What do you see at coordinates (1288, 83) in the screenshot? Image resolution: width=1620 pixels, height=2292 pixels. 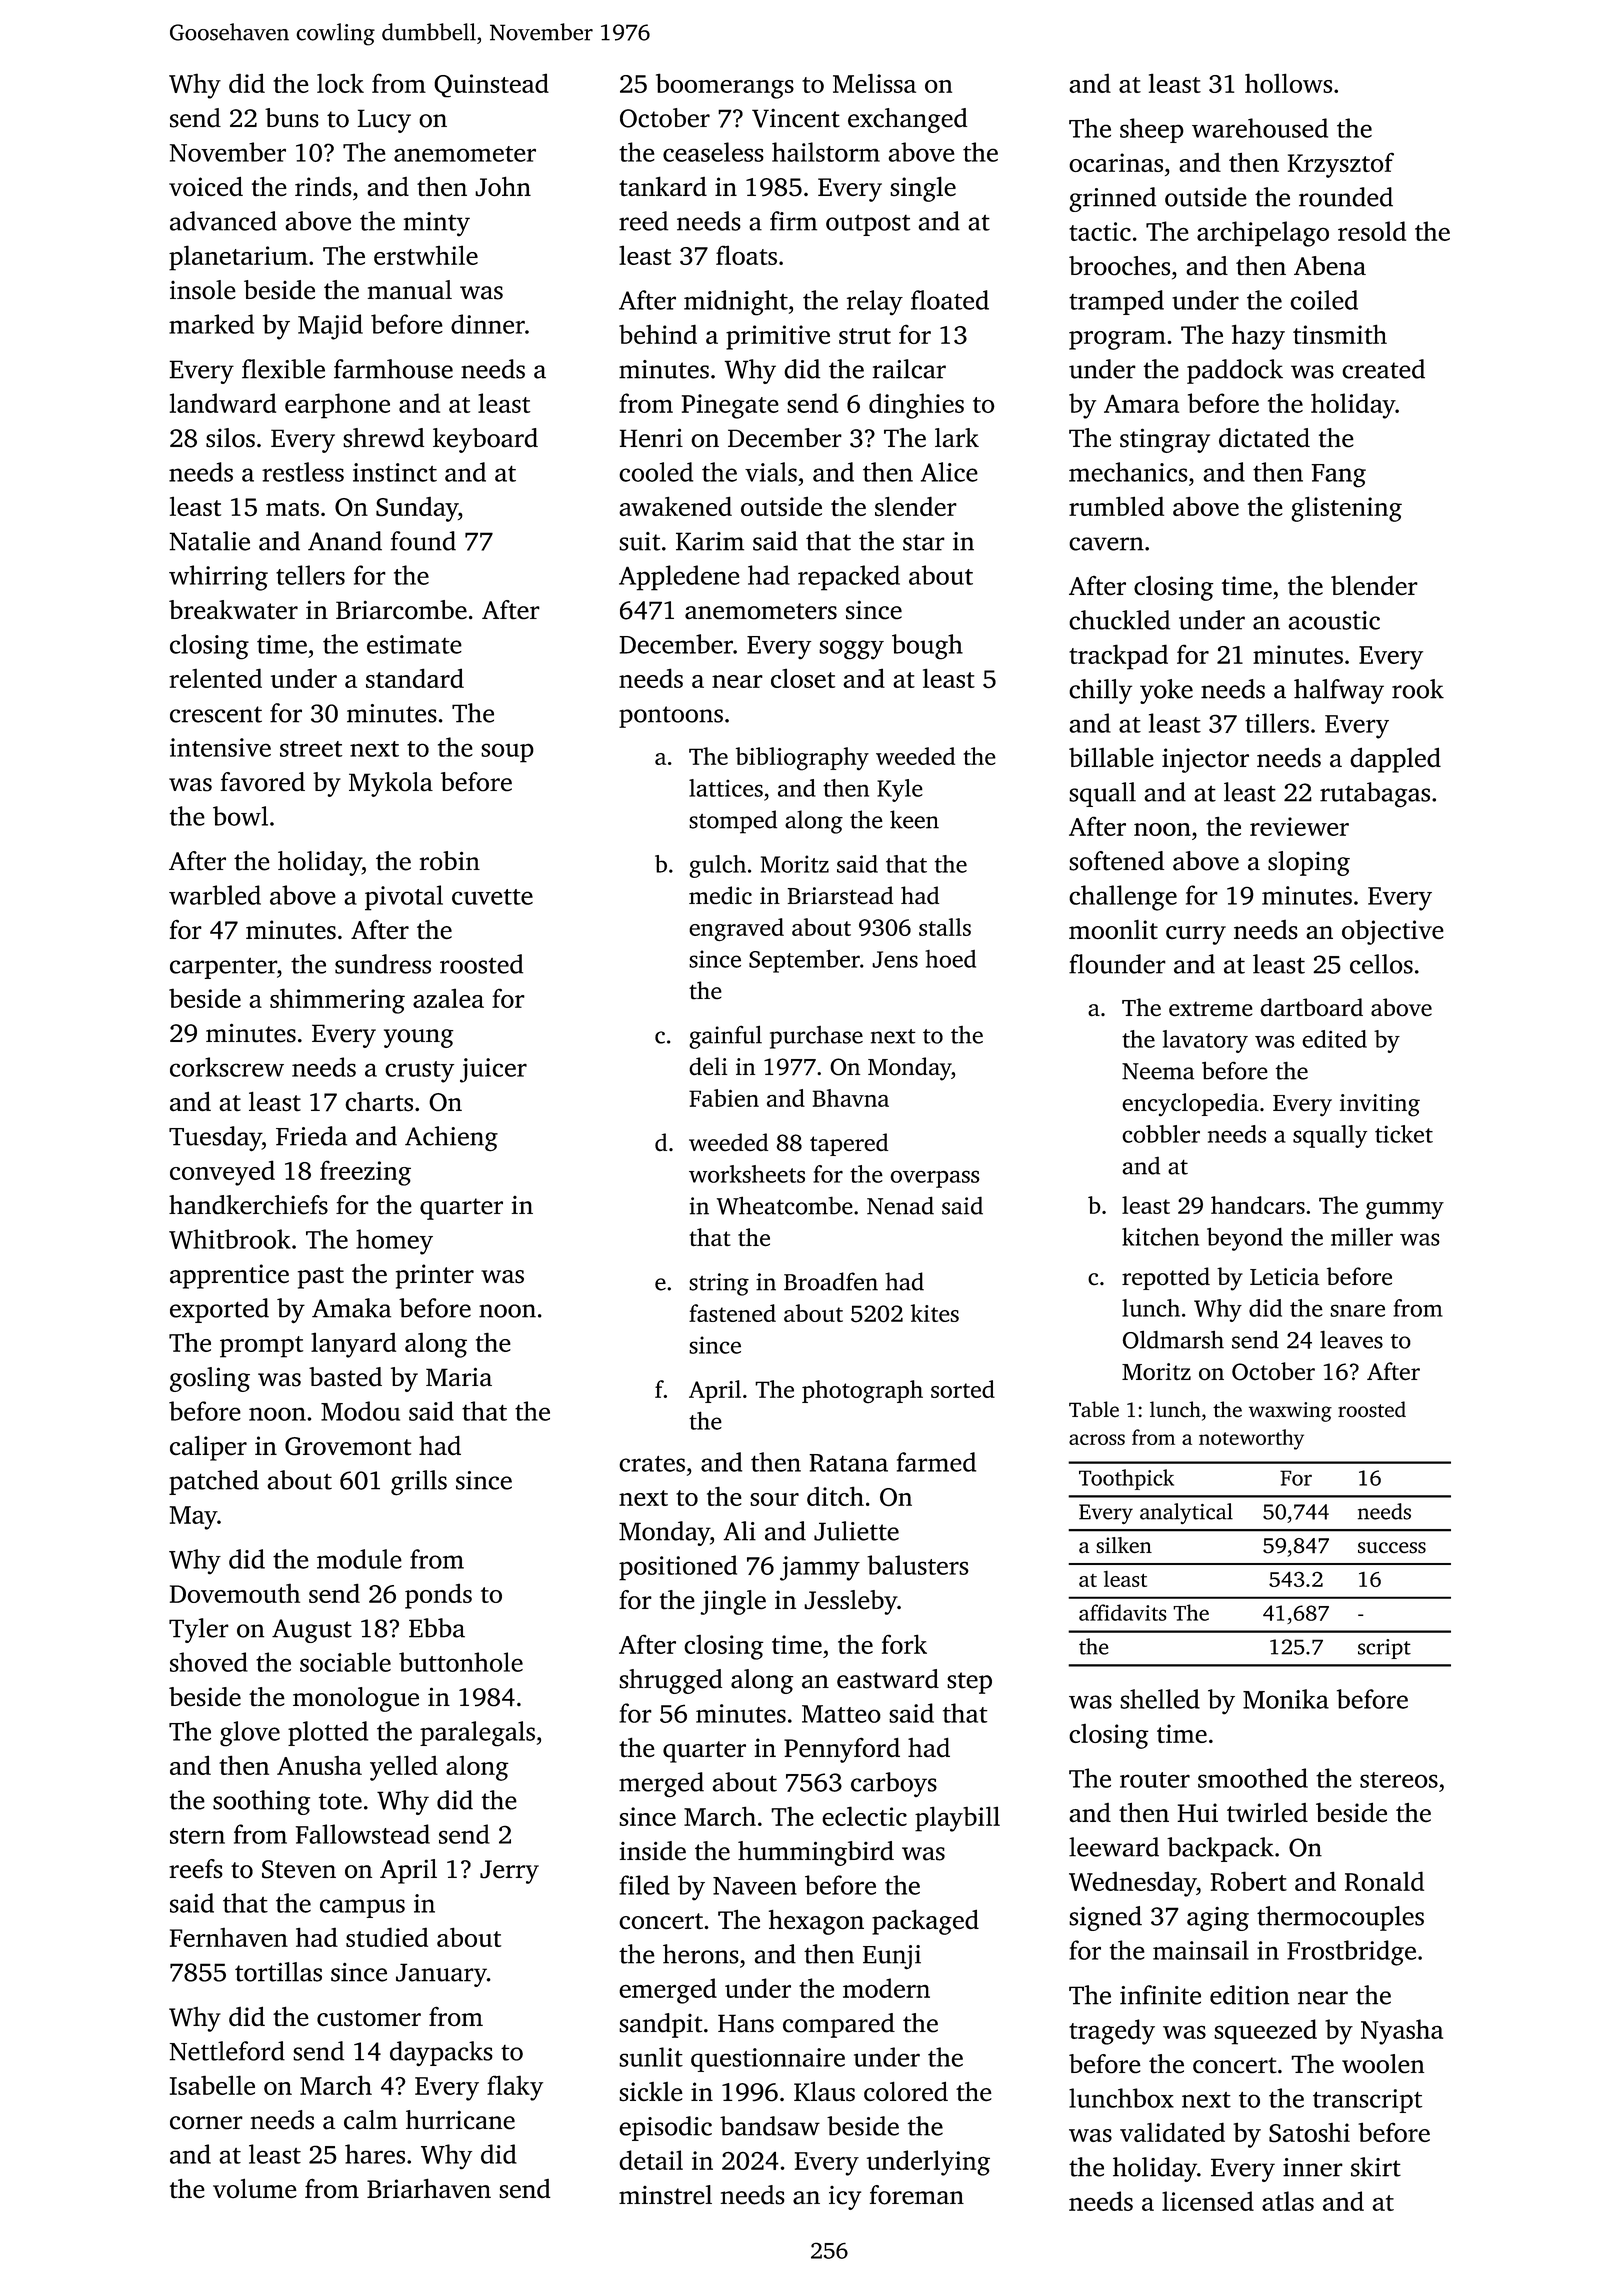 I see `hollows` at bounding box center [1288, 83].
